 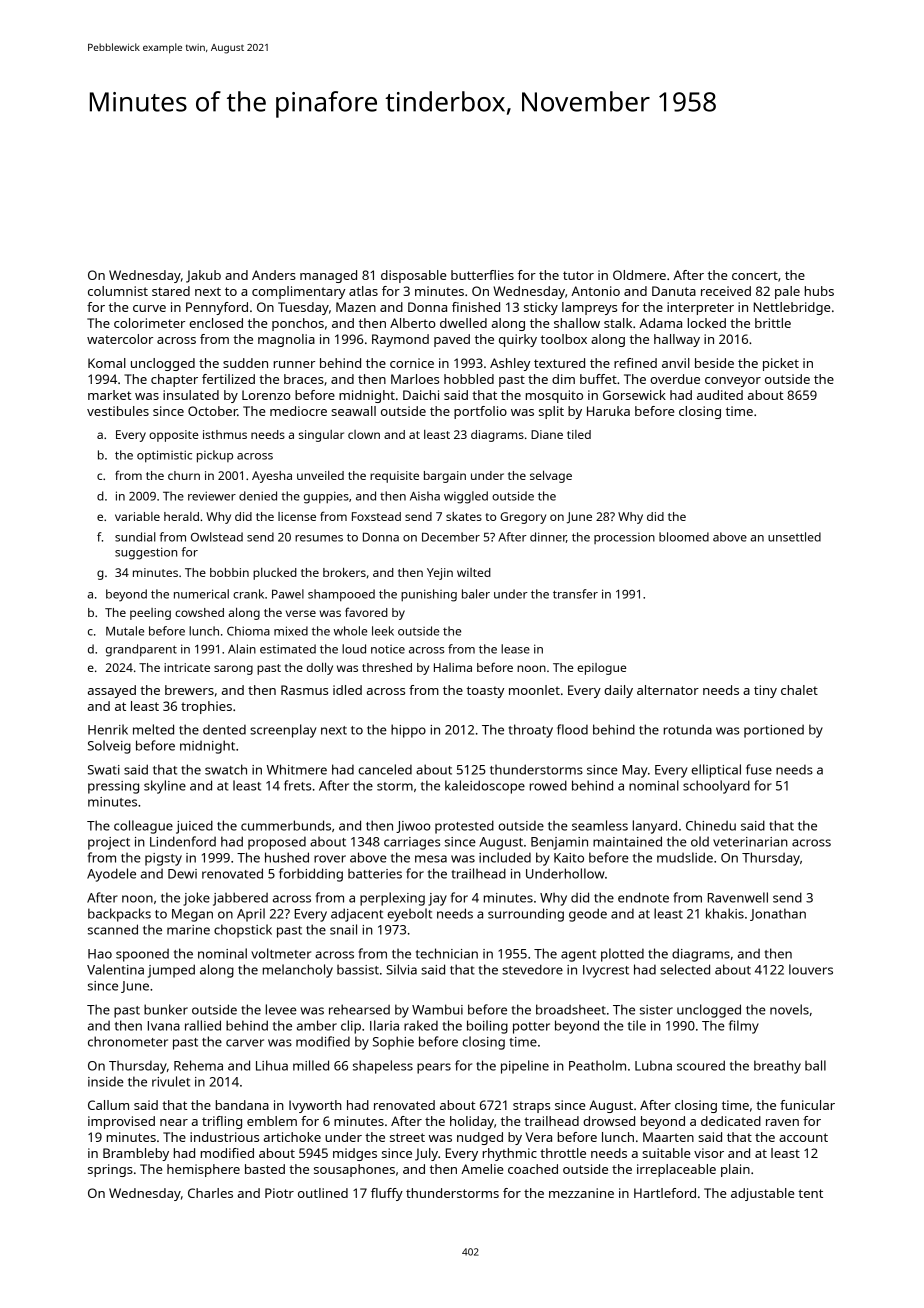 I want to click on Jakub, so click(x=203, y=276).
